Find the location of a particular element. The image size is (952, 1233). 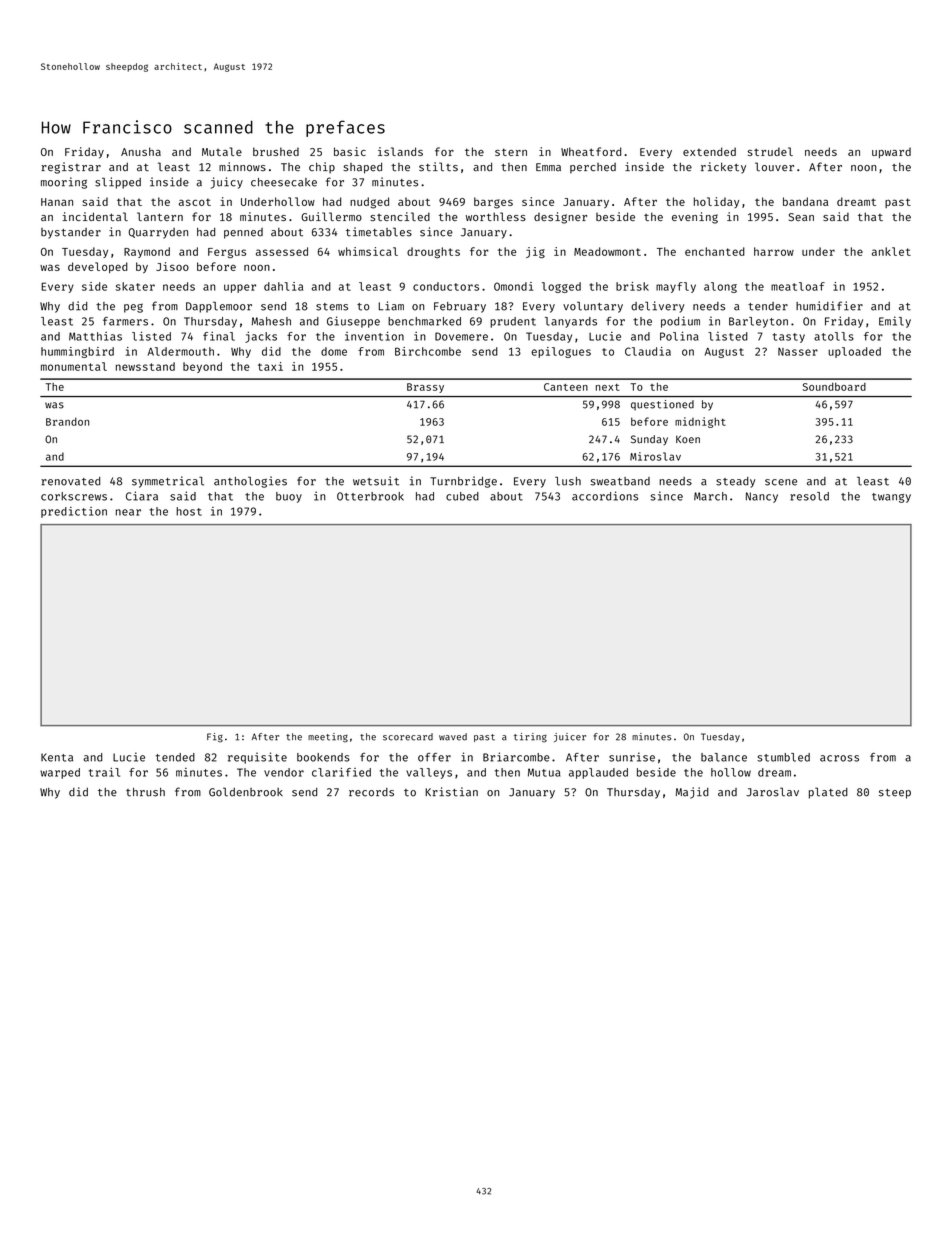

Birchcombe is located at coordinates (428, 351).
